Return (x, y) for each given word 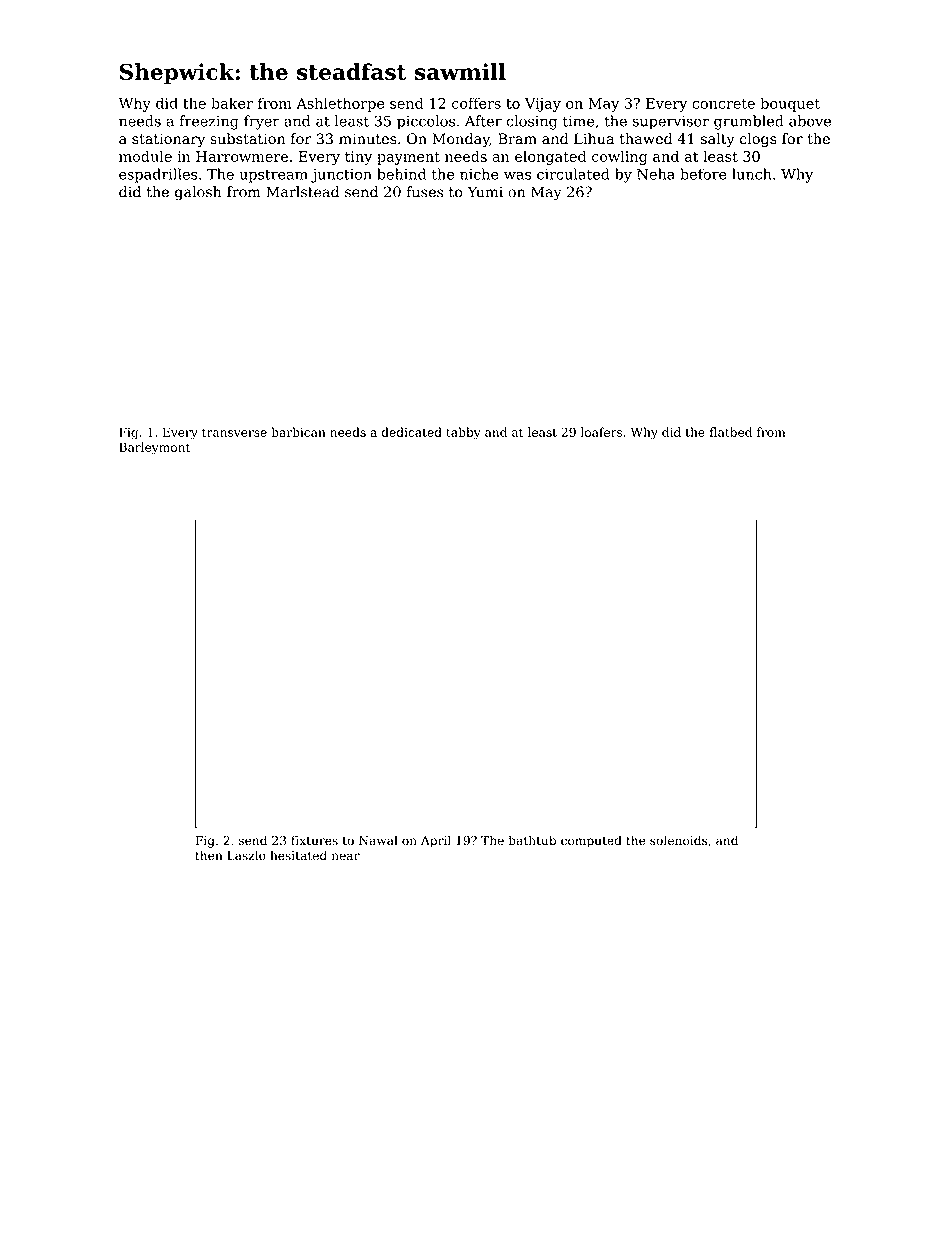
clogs (758, 140)
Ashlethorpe (340, 104)
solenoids (678, 840)
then (208, 855)
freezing (209, 122)
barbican (298, 432)
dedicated (411, 432)
